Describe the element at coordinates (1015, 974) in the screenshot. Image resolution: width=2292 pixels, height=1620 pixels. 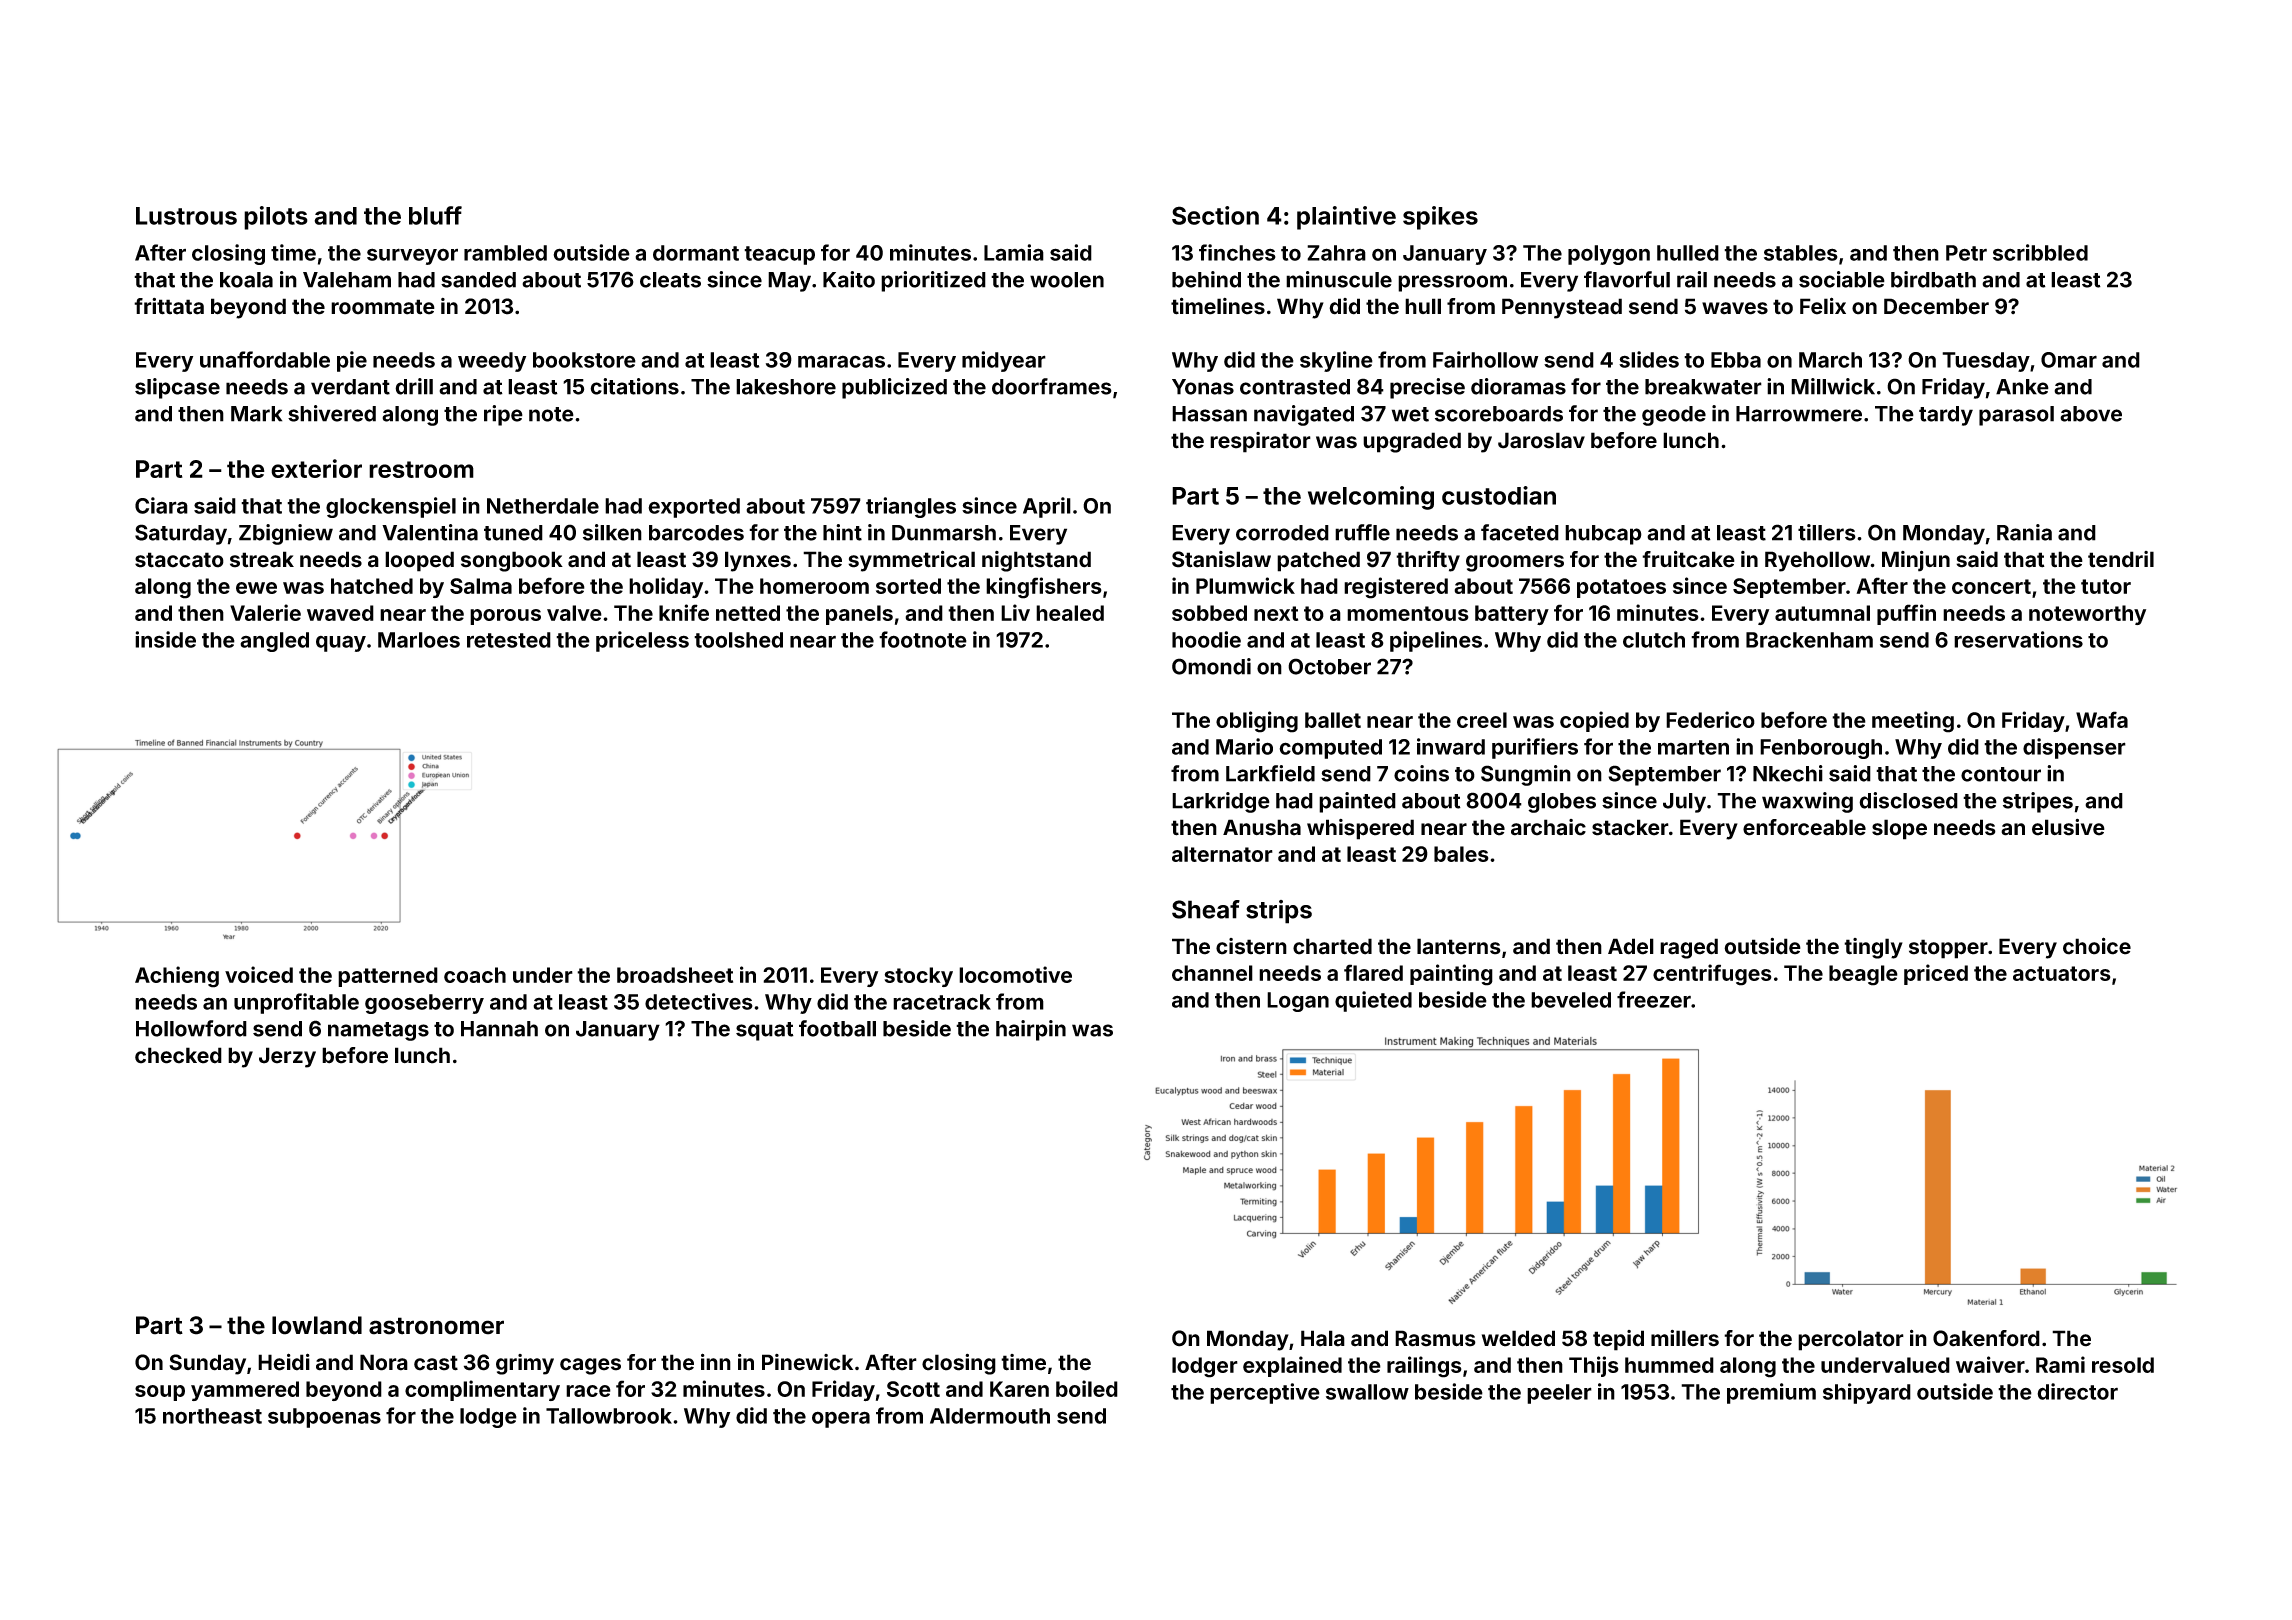
I see `locomotive` at that location.
